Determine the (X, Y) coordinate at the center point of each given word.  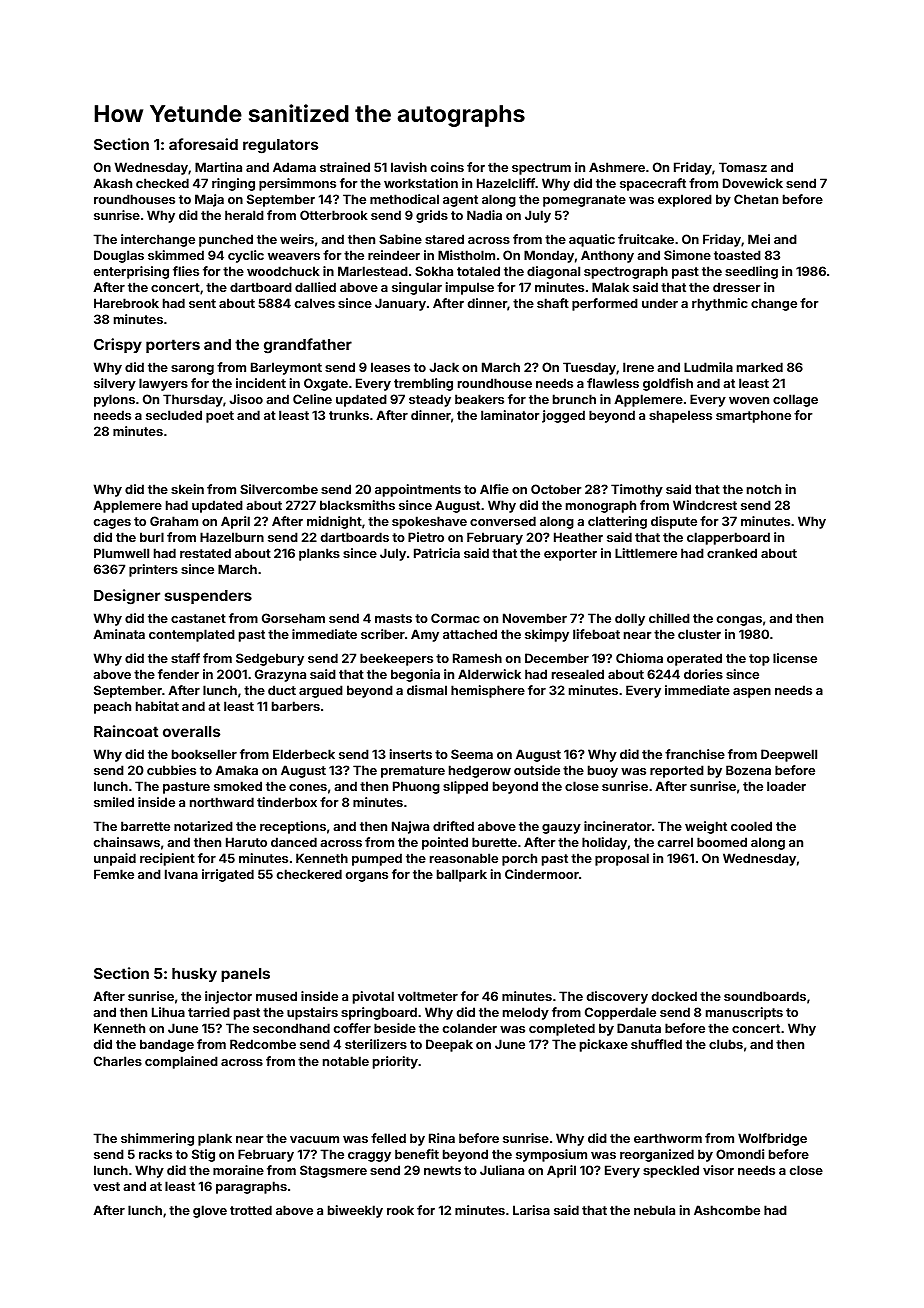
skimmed (176, 255)
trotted (251, 1210)
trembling (423, 384)
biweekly (355, 1211)
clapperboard (728, 538)
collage (795, 400)
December (557, 658)
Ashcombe (727, 1210)
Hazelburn (232, 537)
